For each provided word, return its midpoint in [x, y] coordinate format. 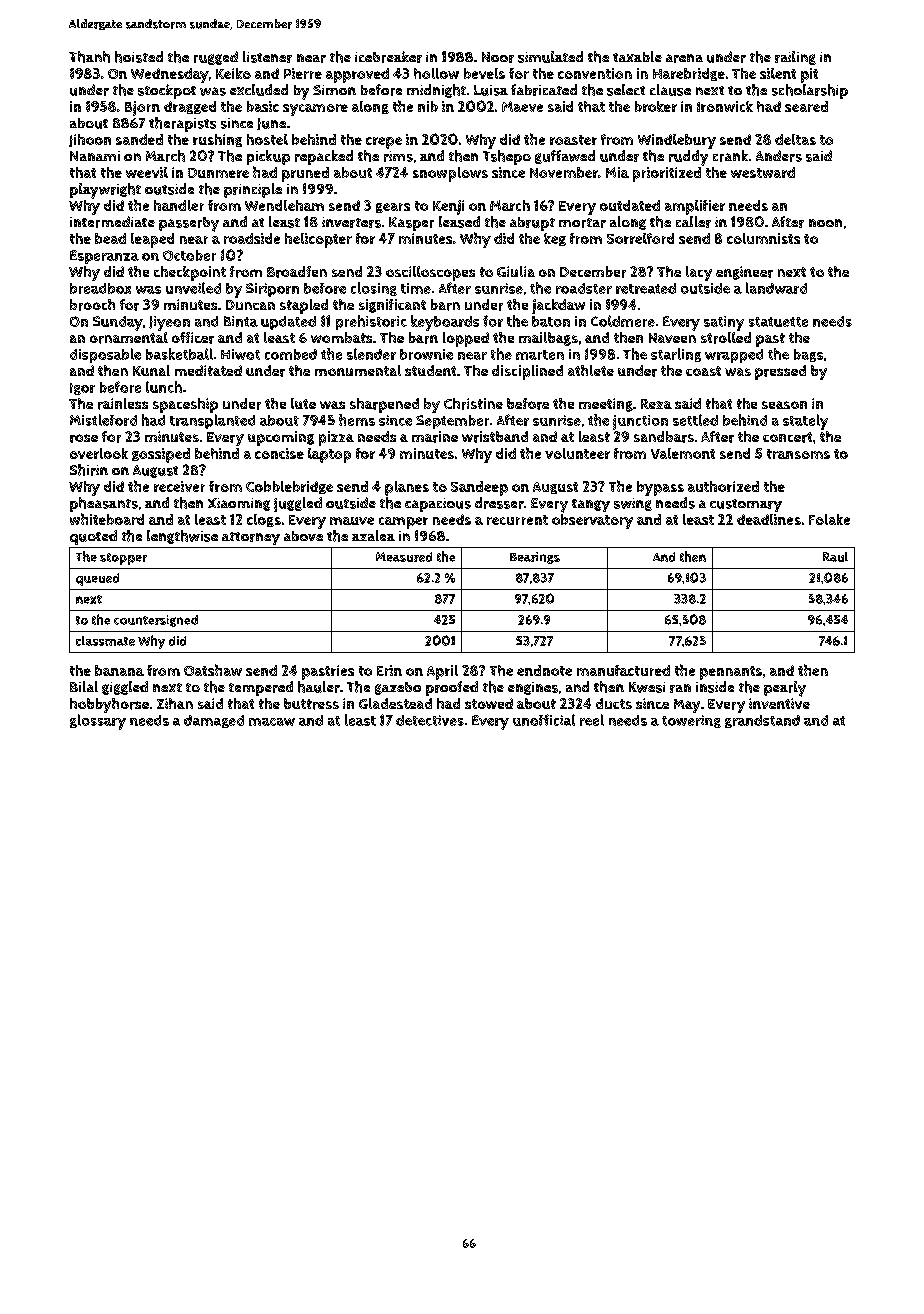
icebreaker [388, 57]
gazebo [398, 688]
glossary [98, 722]
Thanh [89, 57]
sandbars [664, 437]
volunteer [577, 453]
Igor [82, 389]
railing [795, 58]
